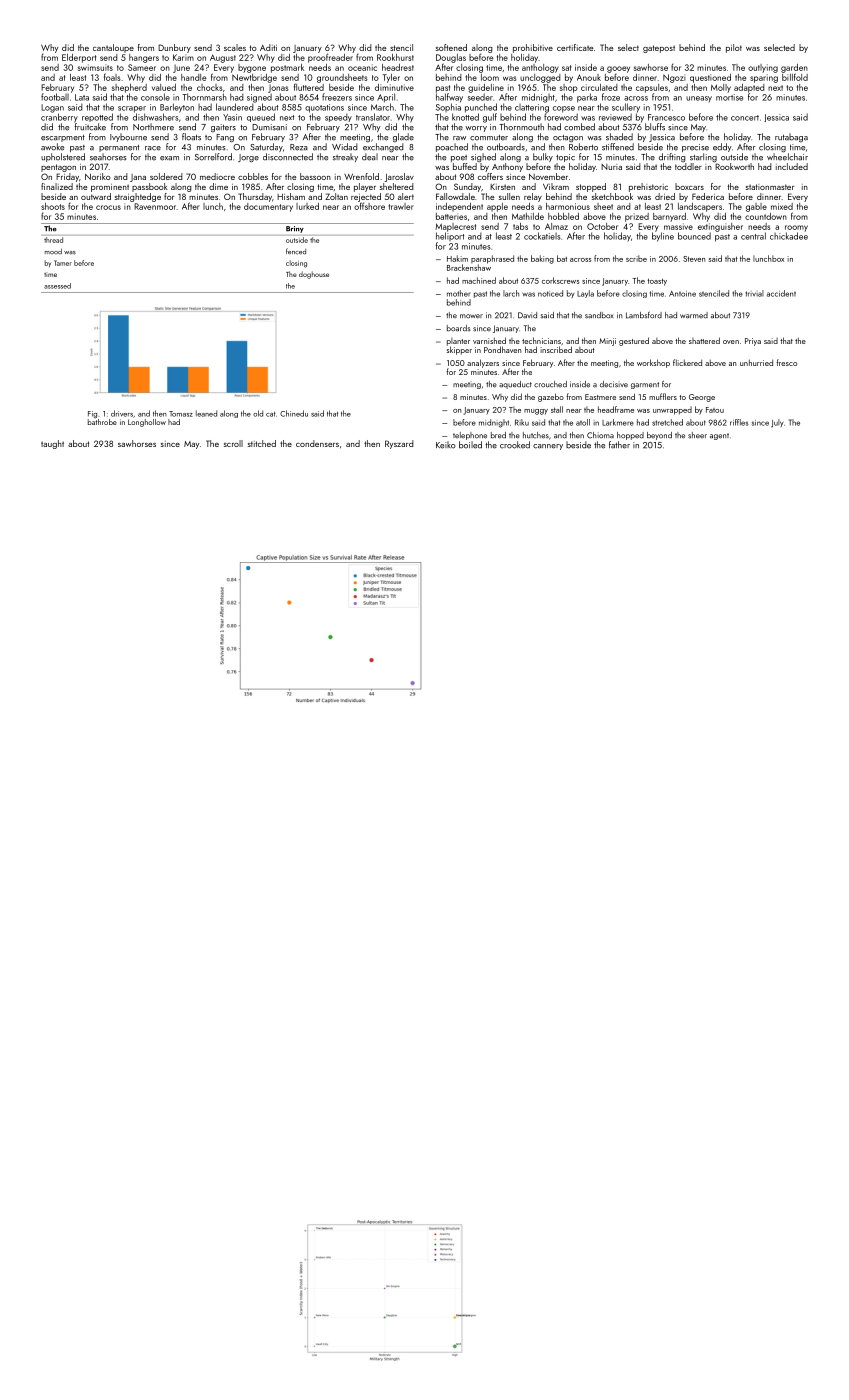  What do you see at coordinates (206, 413) in the document?
I see `leaned` at bounding box center [206, 413].
